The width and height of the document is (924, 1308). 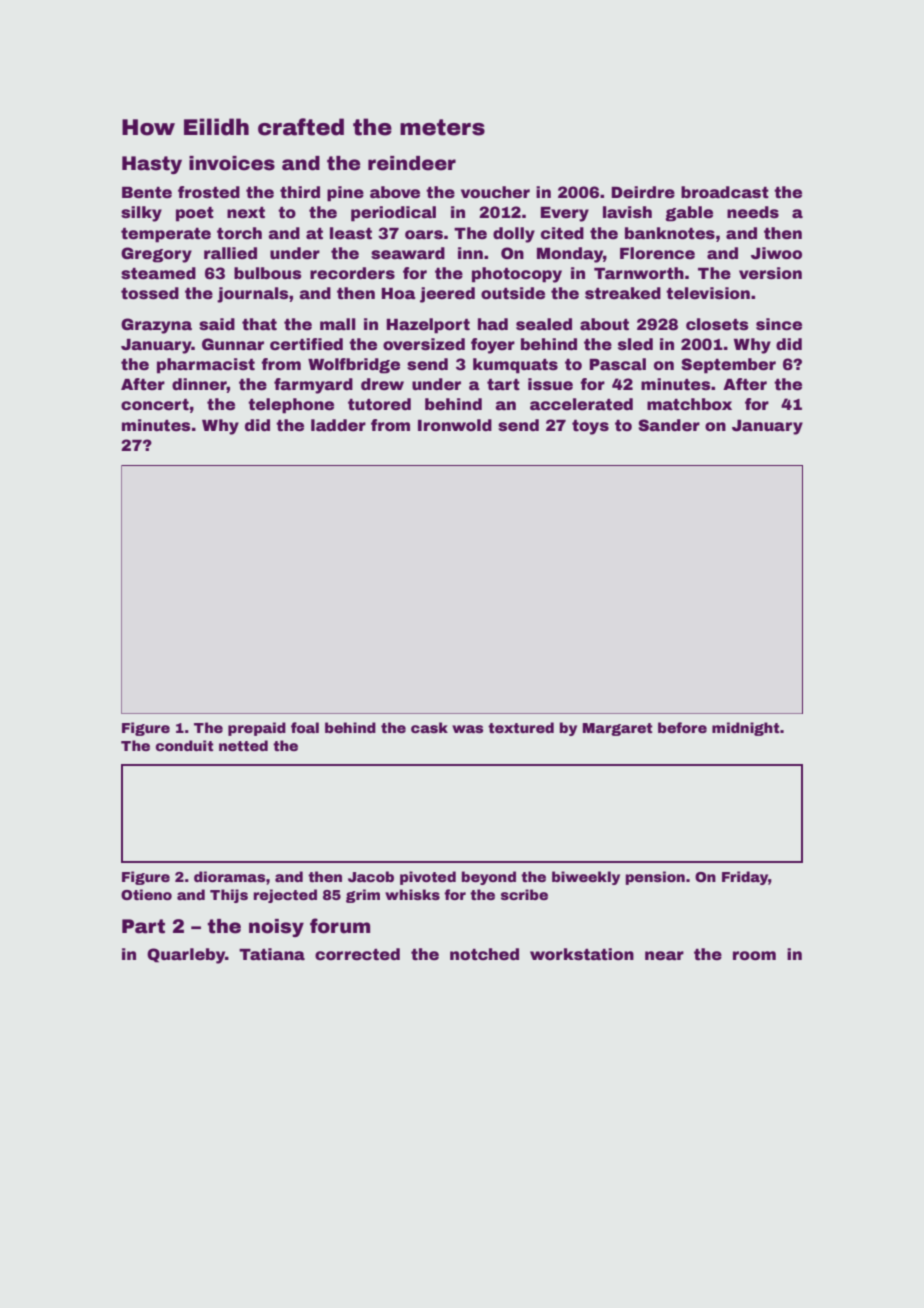 I want to click on reindeer, so click(x=412, y=163).
